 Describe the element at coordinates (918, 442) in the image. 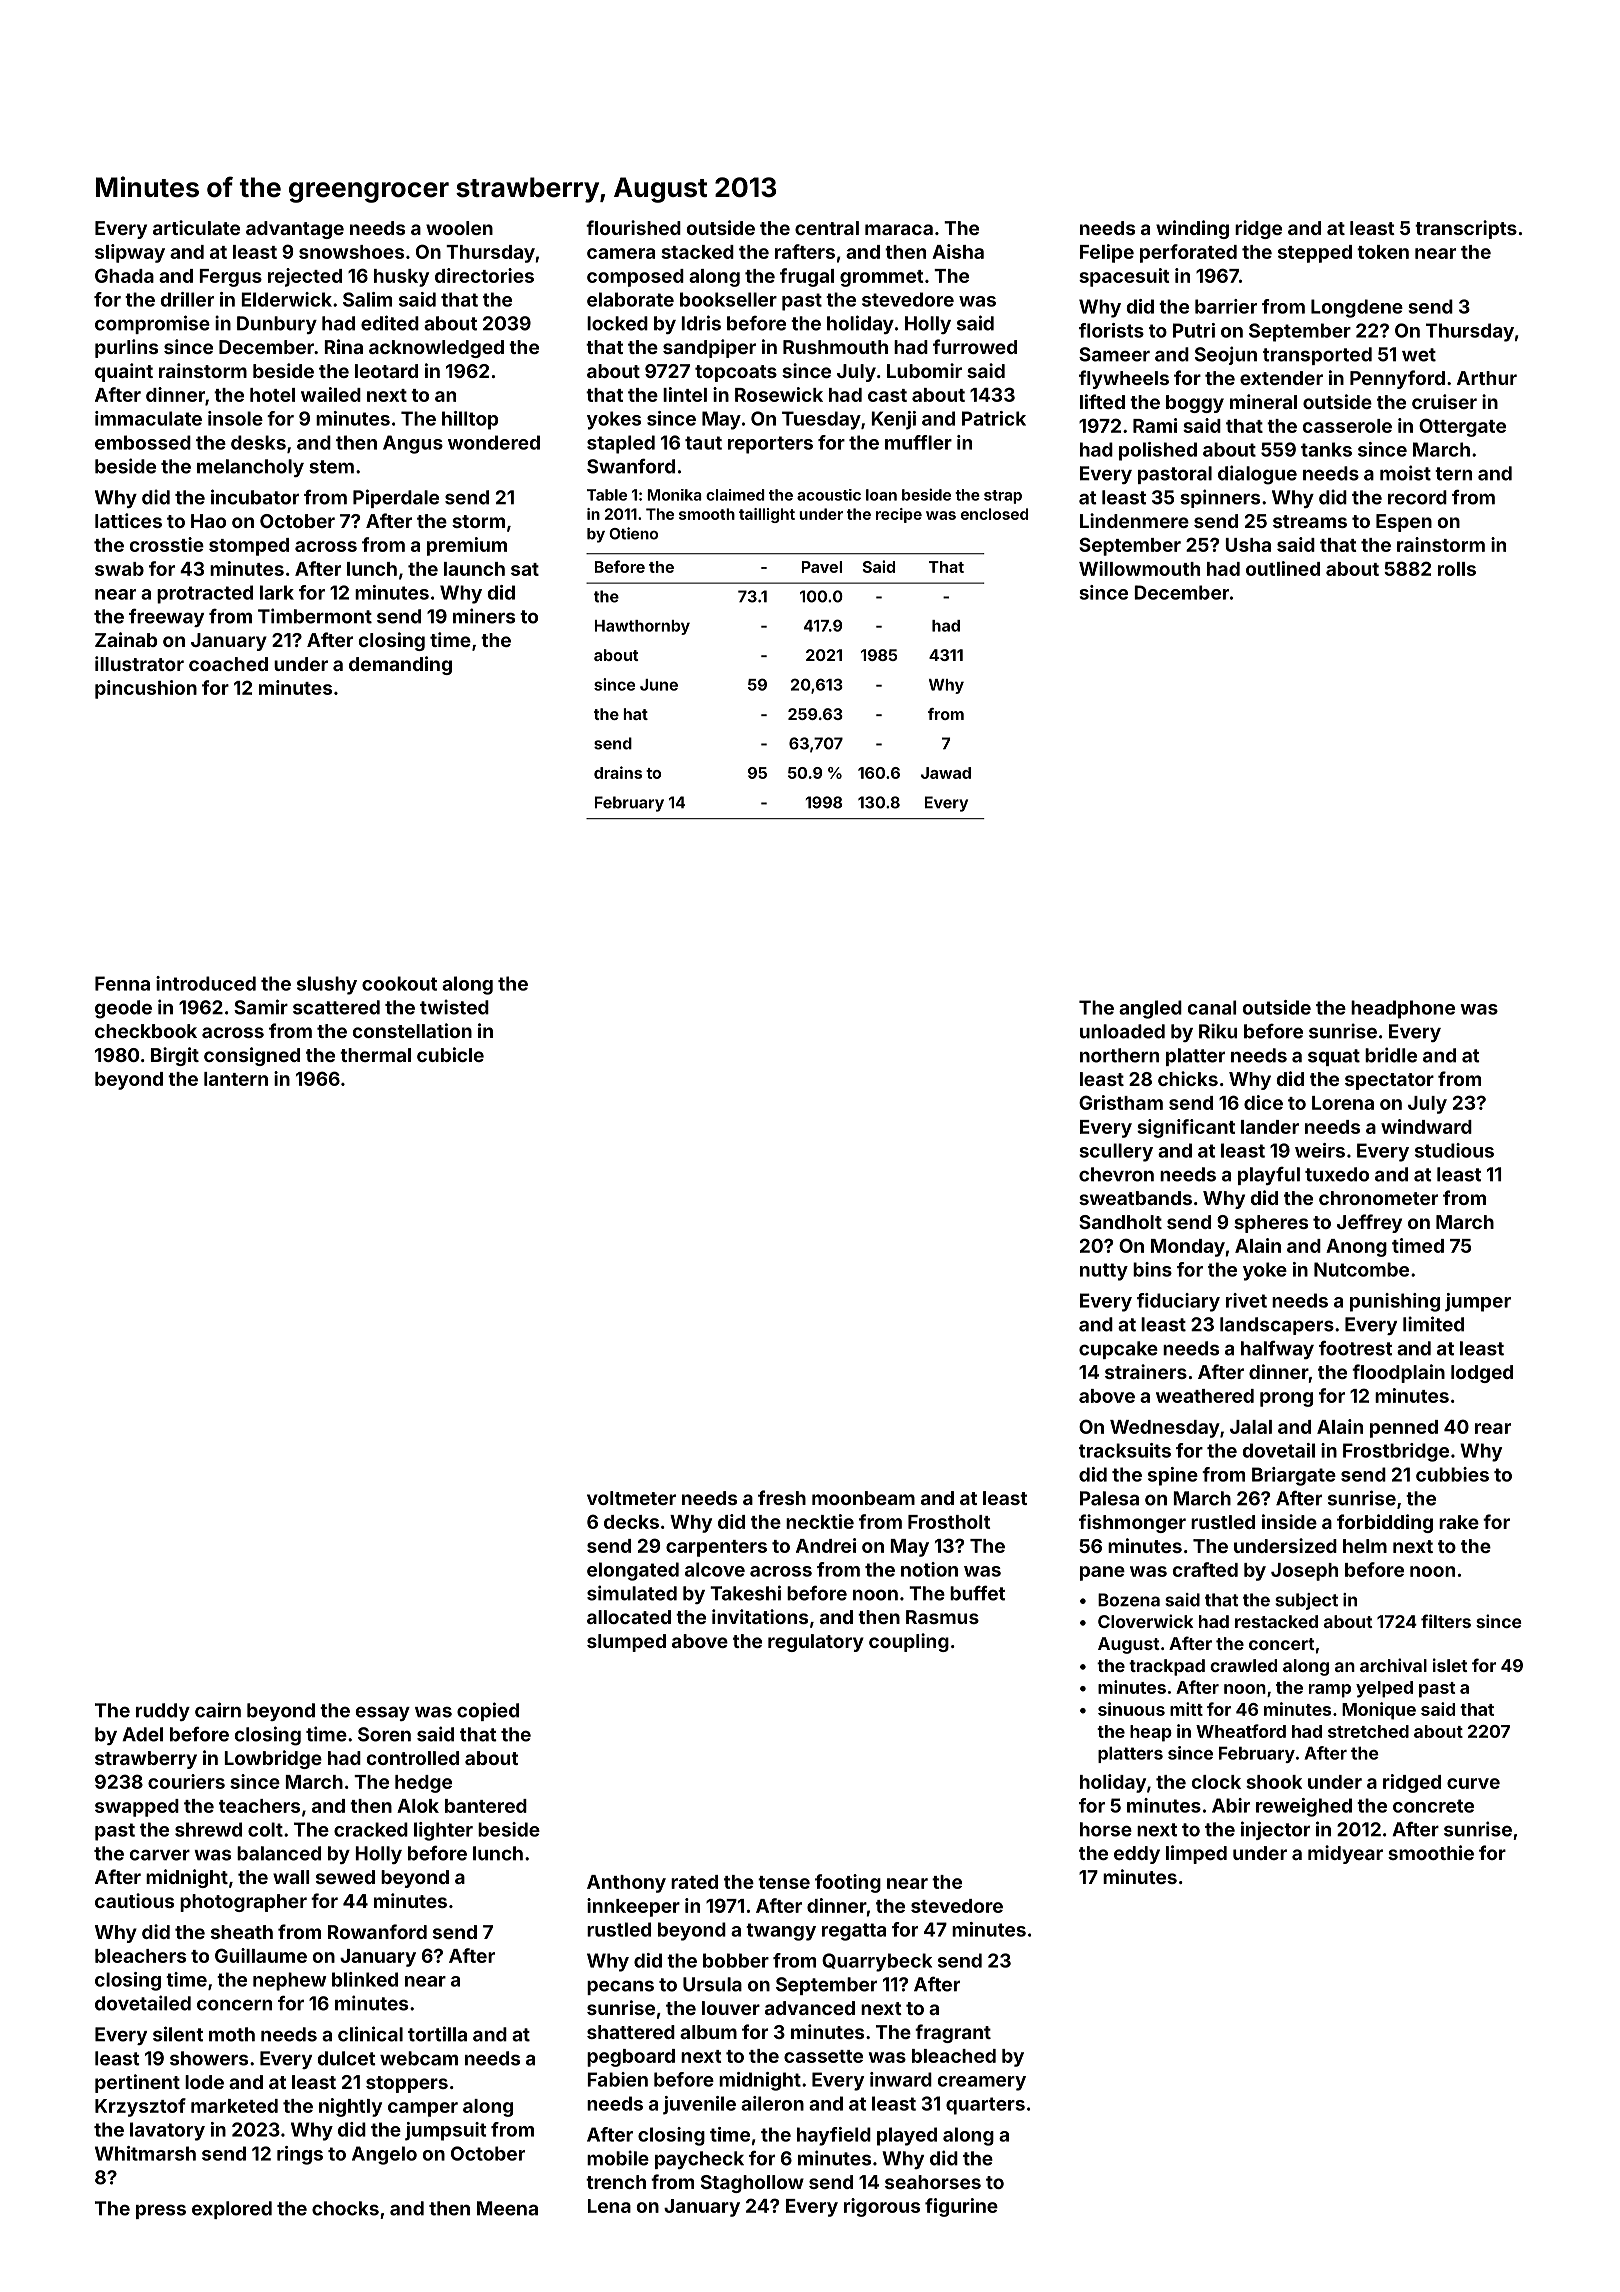

I see `muffler` at that location.
